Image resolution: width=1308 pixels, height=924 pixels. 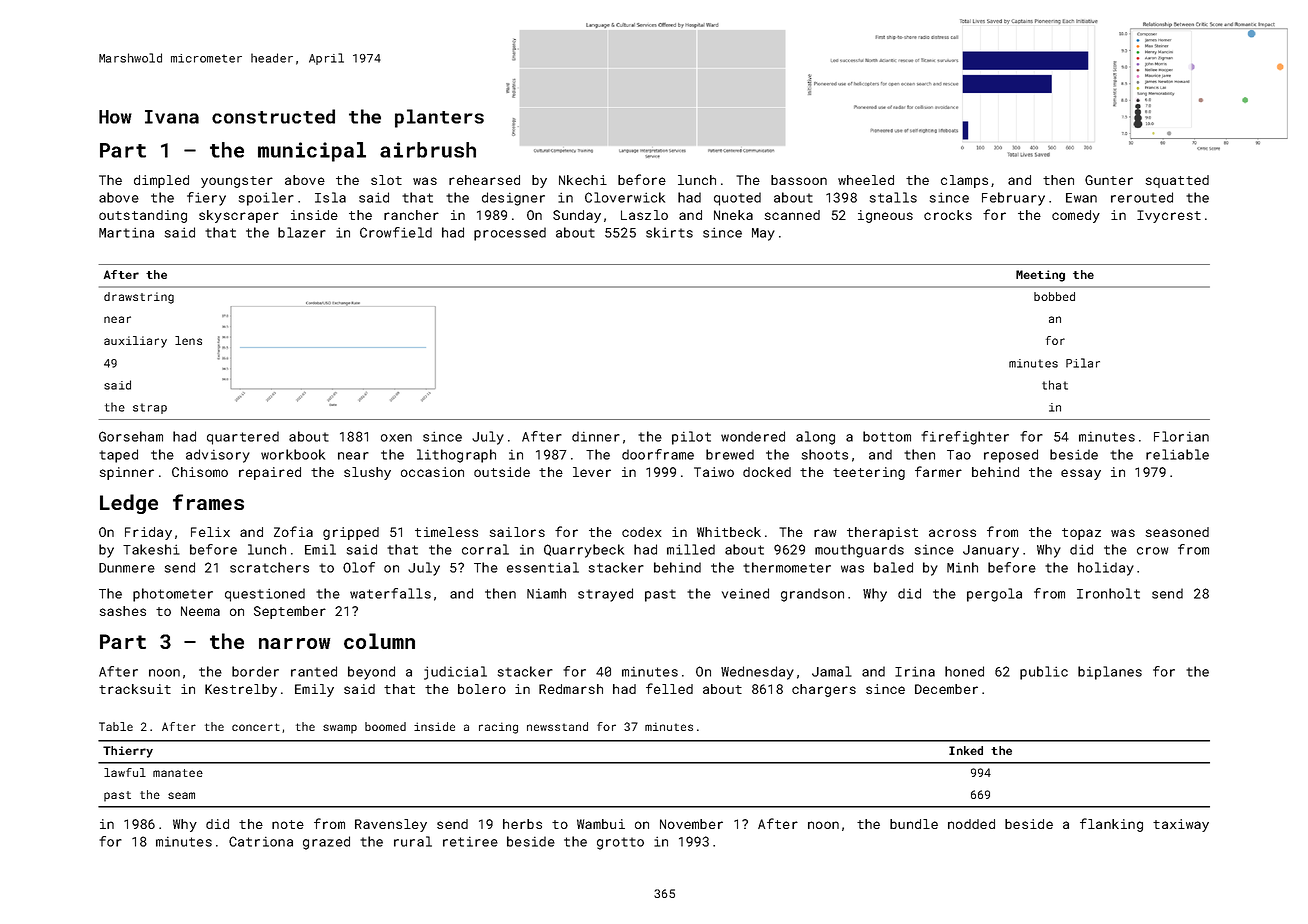 I want to click on bassoon, so click(x=799, y=180).
